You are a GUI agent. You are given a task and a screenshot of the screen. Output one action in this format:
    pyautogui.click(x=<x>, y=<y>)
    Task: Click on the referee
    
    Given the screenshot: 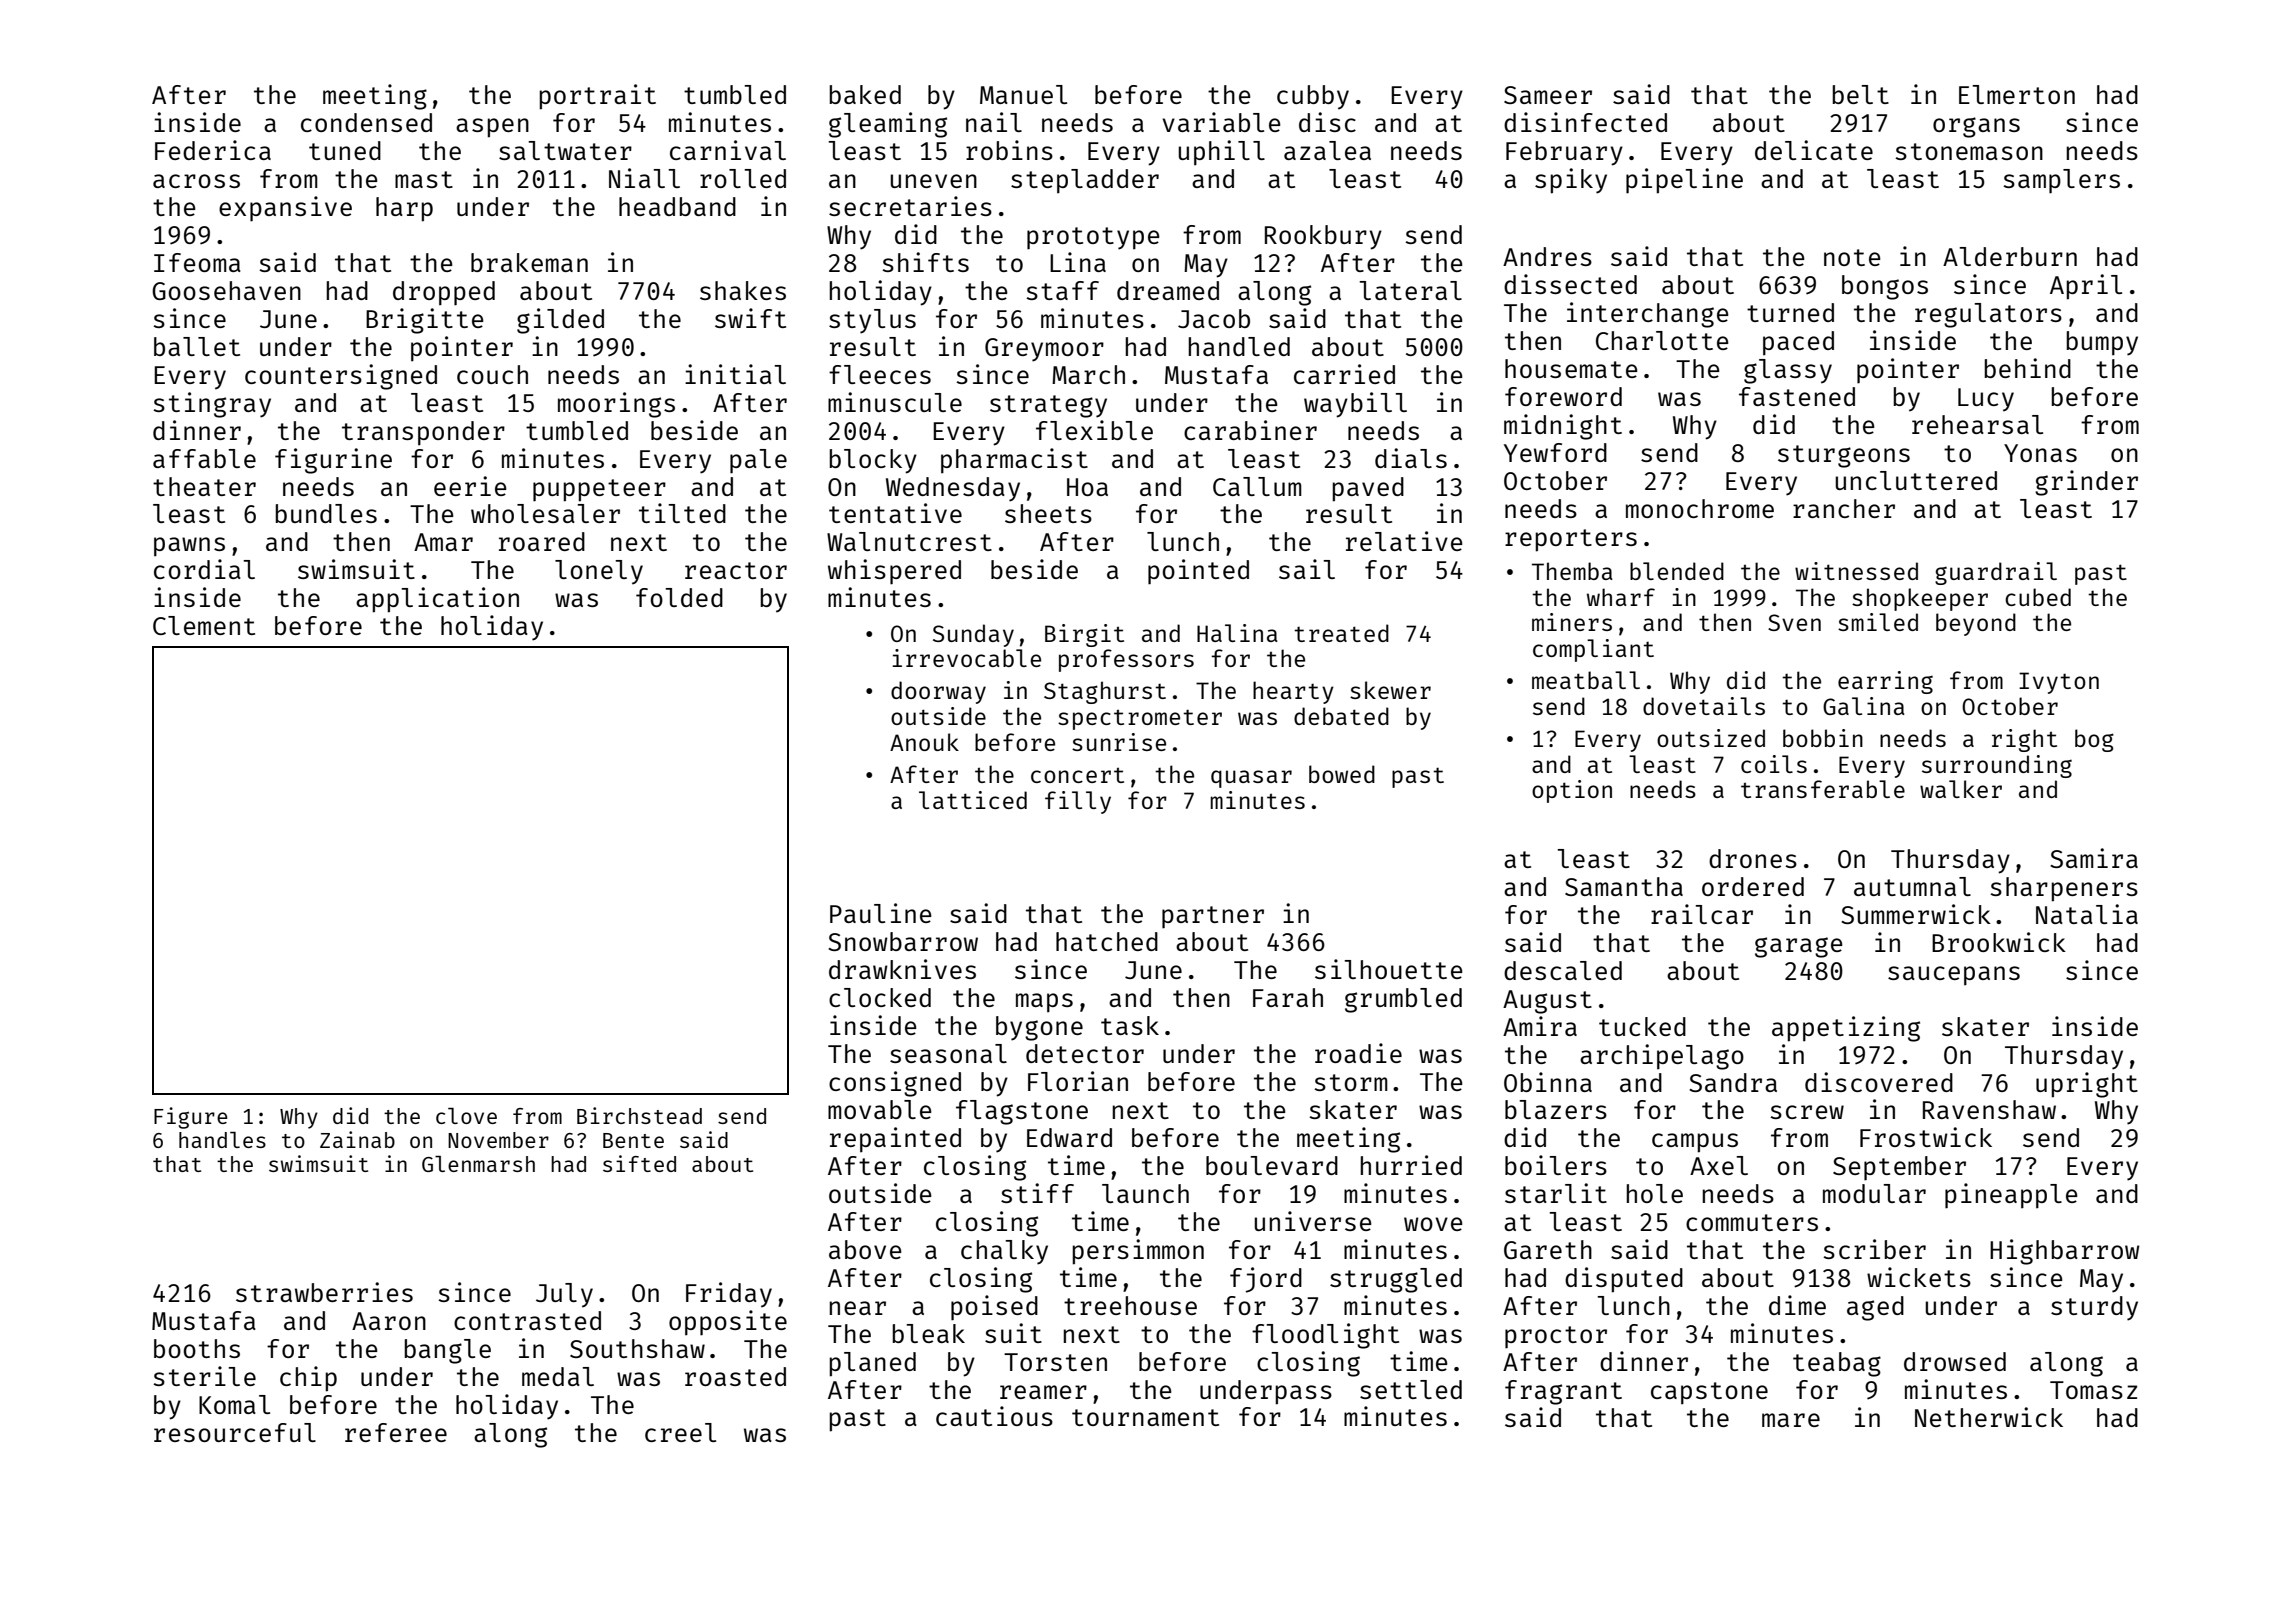 What is the action you would take?
    pyautogui.click(x=396, y=1432)
